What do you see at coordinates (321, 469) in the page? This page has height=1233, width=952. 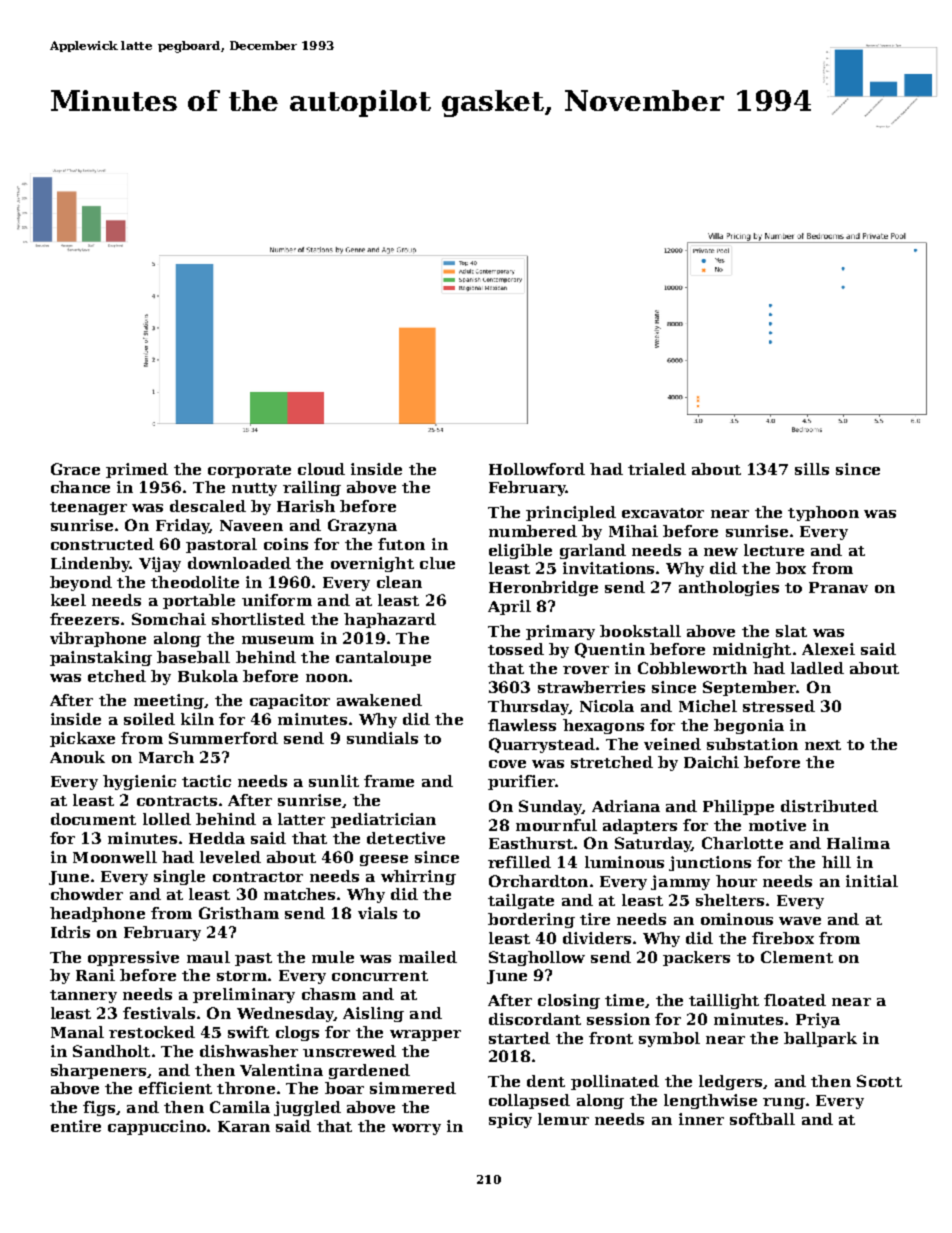 I see `cloud` at bounding box center [321, 469].
